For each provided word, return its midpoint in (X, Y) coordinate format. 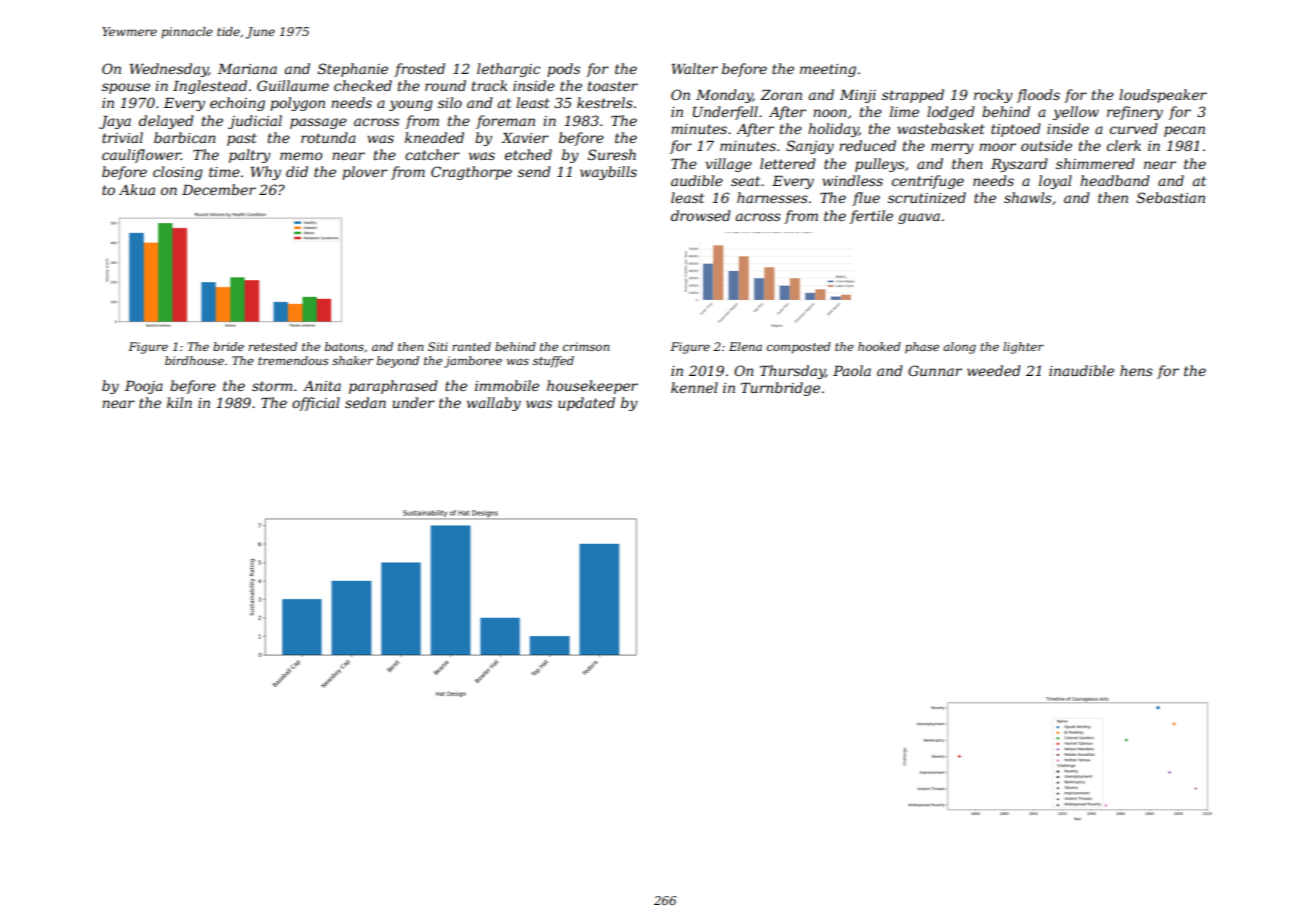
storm (272, 386)
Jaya (115, 122)
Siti (438, 346)
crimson (586, 346)
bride (228, 346)
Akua (137, 189)
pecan (1184, 131)
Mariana (247, 69)
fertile (871, 217)
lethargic (508, 70)
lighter (1023, 348)
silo (450, 102)
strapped (913, 96)
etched (528, 154)
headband (1115, 180)
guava (919, 218)
